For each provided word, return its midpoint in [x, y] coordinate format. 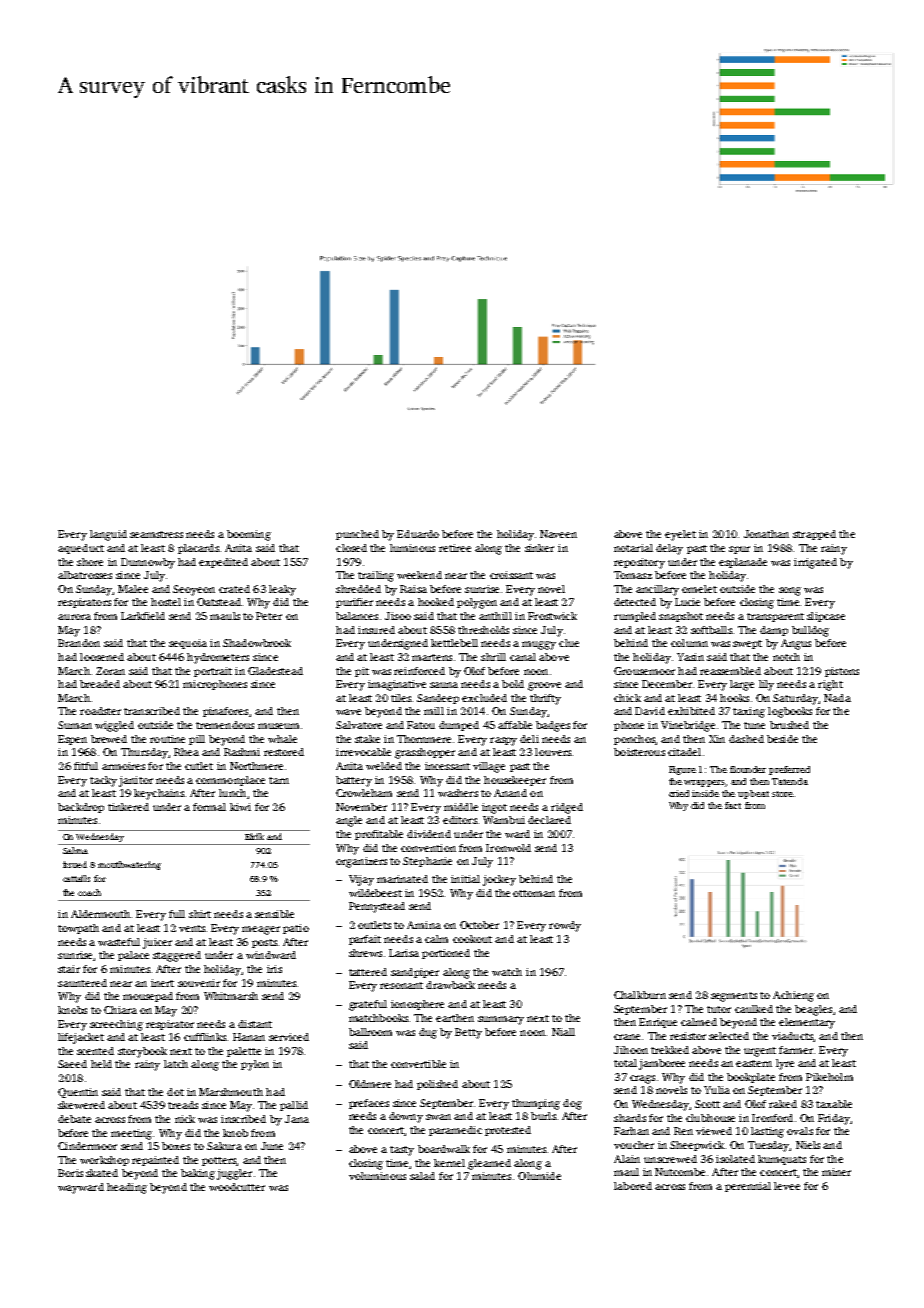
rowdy [565, 926]
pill [197, 740]
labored [633, 1186]
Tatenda [790, 781]
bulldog [810, 631]
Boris [70, 1173]
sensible [274, 914]
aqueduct [81, 549]
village [489, 767]
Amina [424, 925]
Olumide [539, 1176]
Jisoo [398, 616]
